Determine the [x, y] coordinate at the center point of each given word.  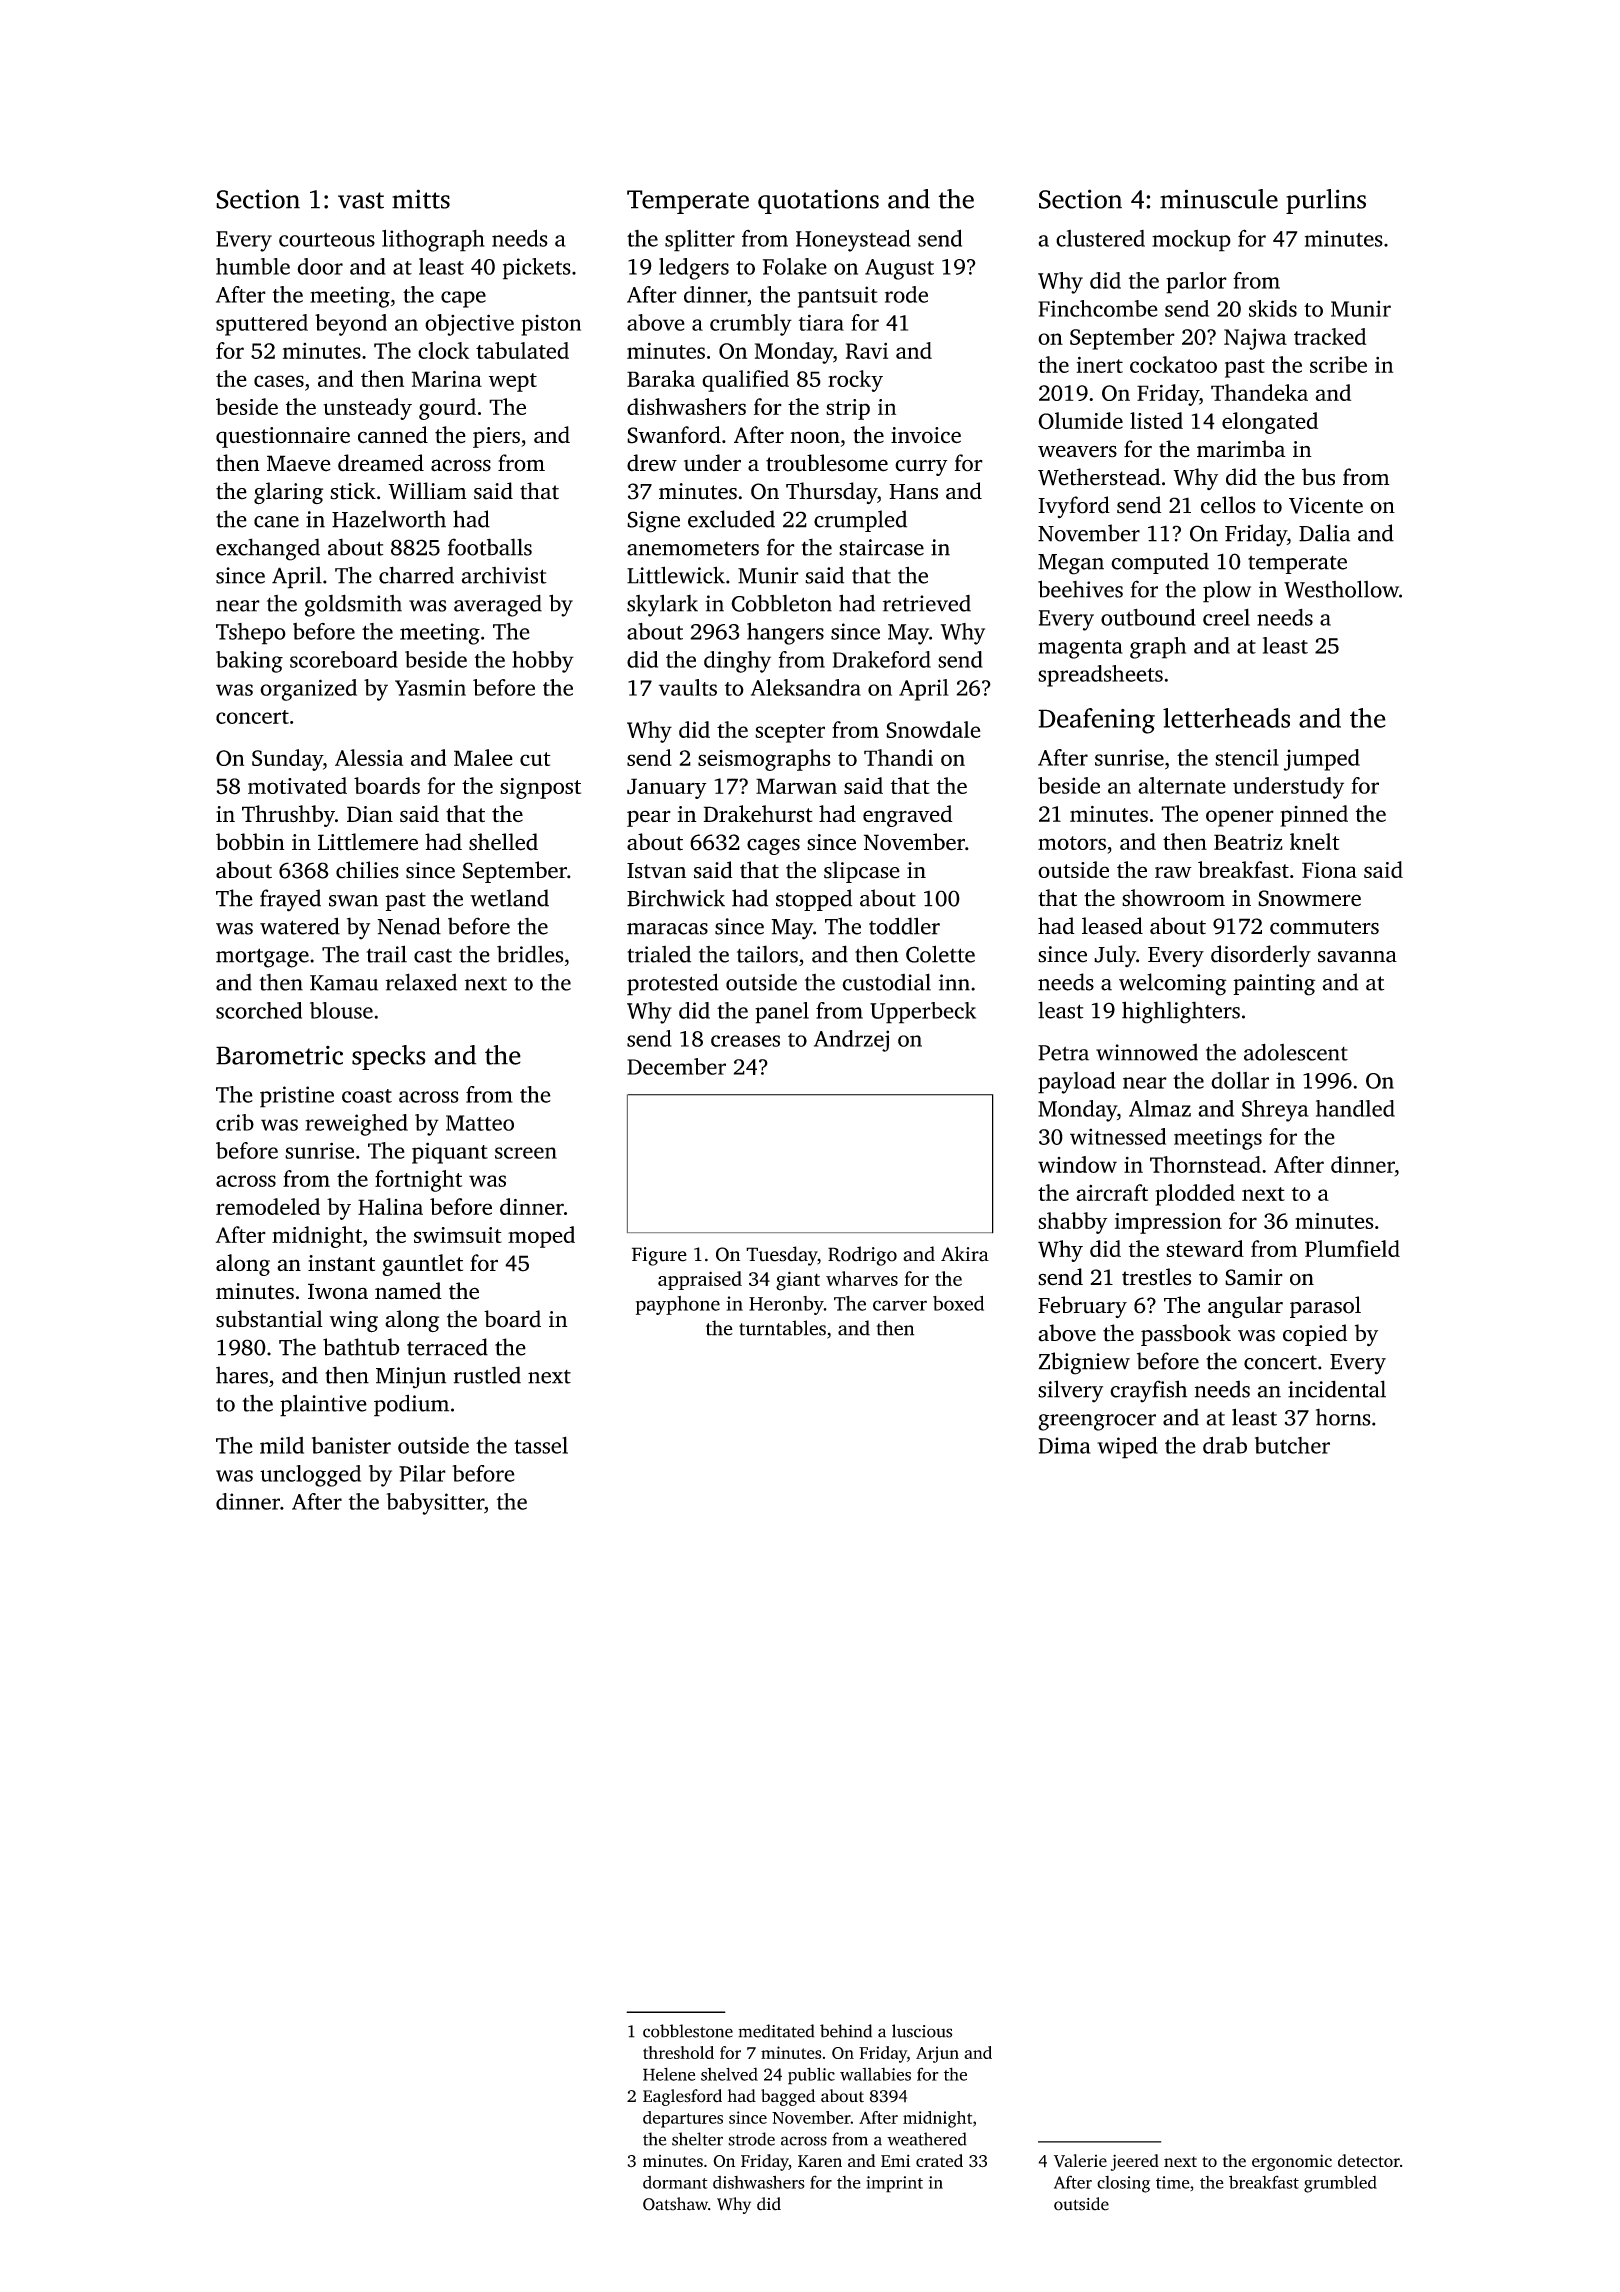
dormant [675, 2182]
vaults [688, 687]
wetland [509, 898]
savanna [1357, 957]
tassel [541, 1445]
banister [351, 1445]
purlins [1326, 201]
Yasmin [430, 687]
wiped [1127, 1447]
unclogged [310, 1476]
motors [1072, 843]
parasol [1325, 1307]
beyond [351, 325]
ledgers [694, 269]
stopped [814, 900]
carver [900, 1305]
